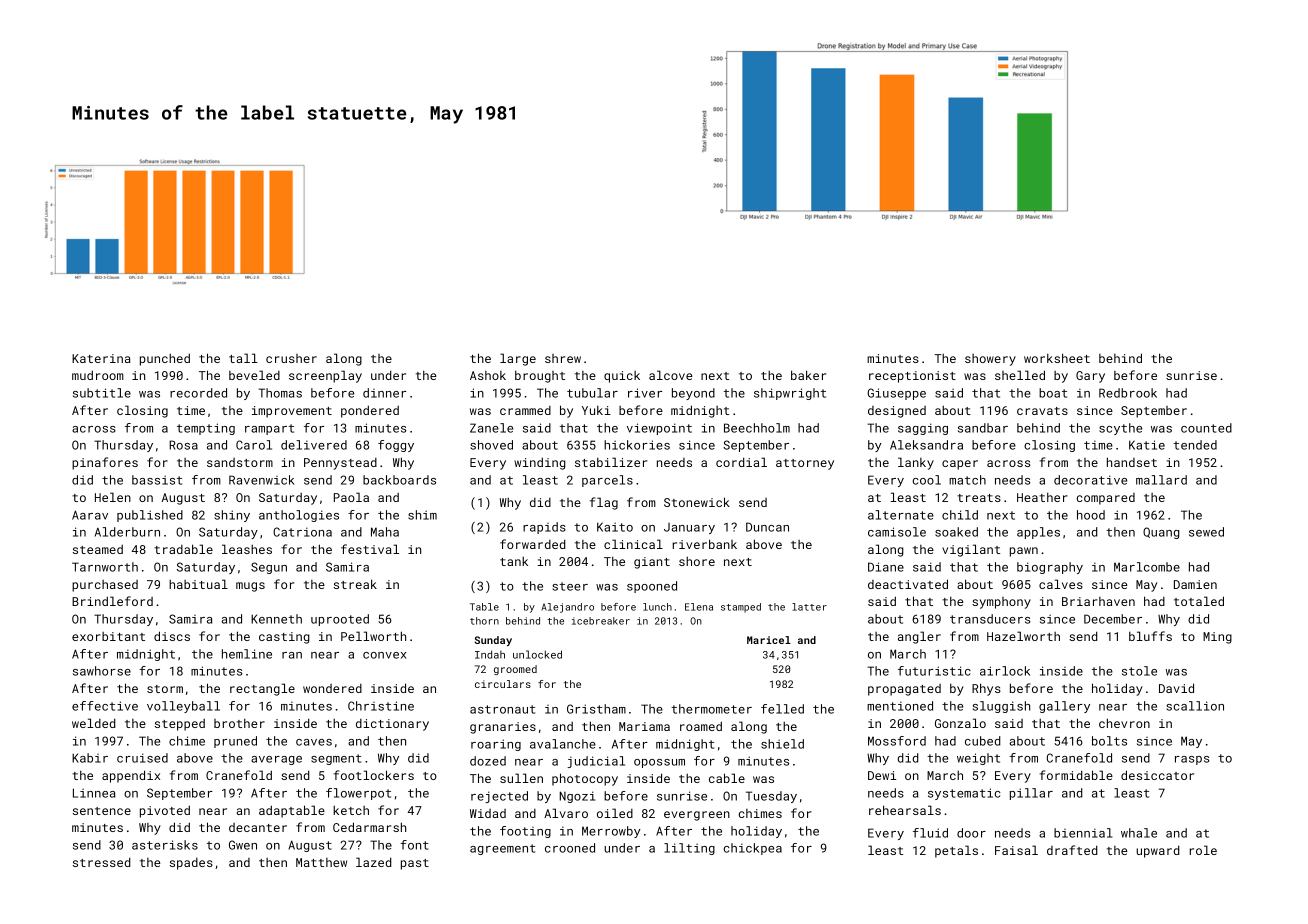 This screenshot has height=924, width=1308. I want to click on Beechholm, so click(757, 428).
